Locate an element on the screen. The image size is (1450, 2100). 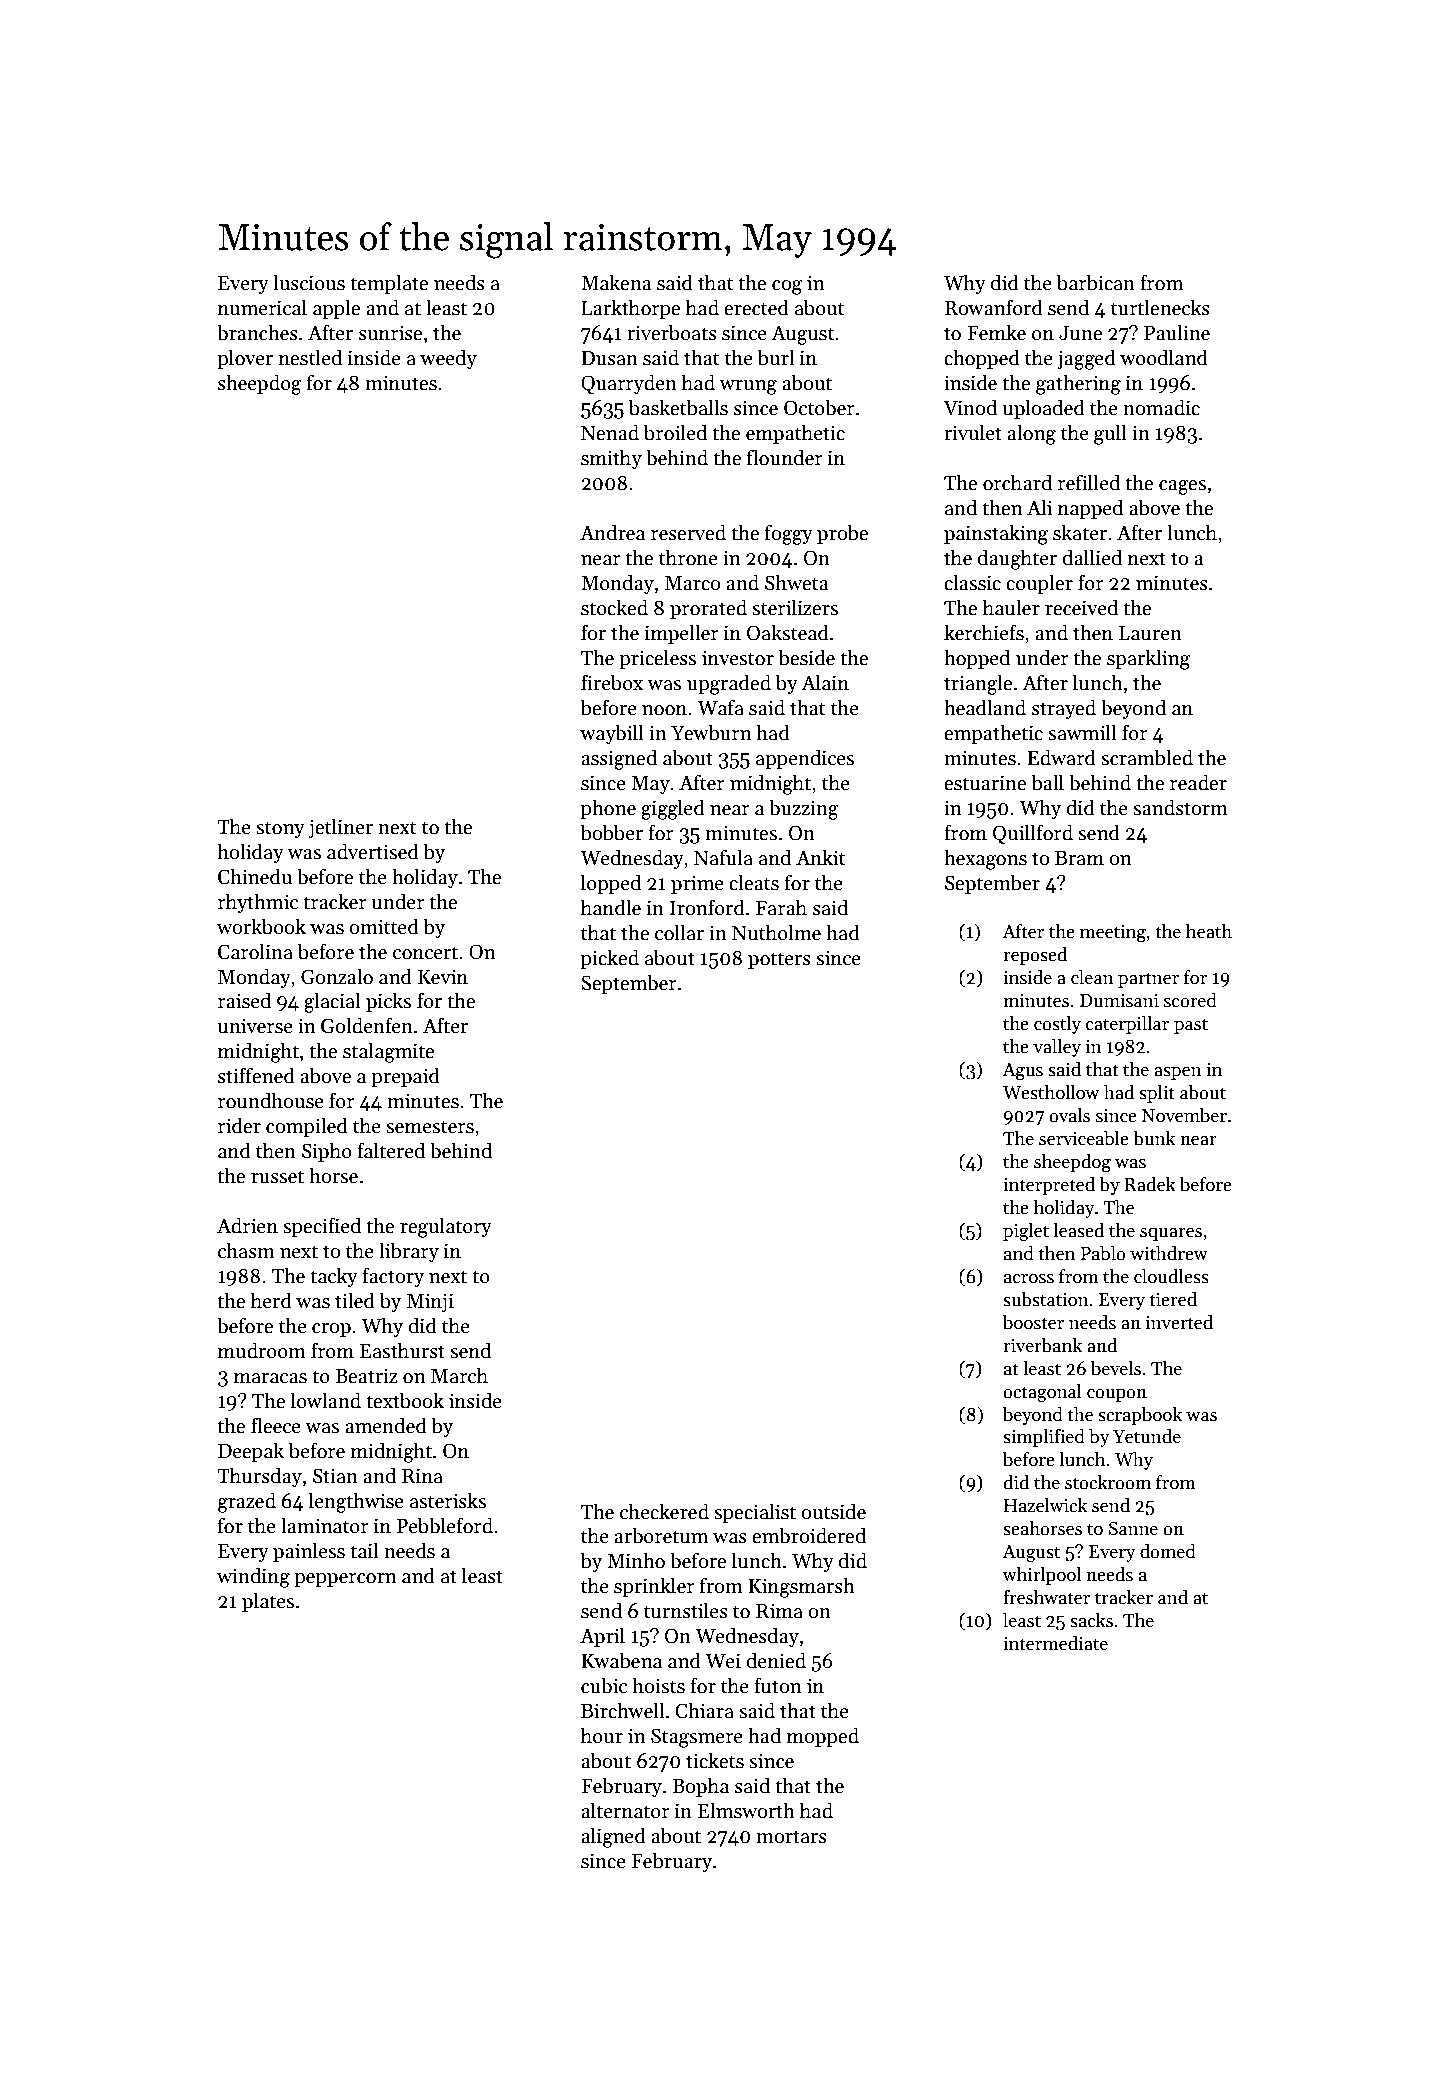
plover is located at coordinates (245, 359).
